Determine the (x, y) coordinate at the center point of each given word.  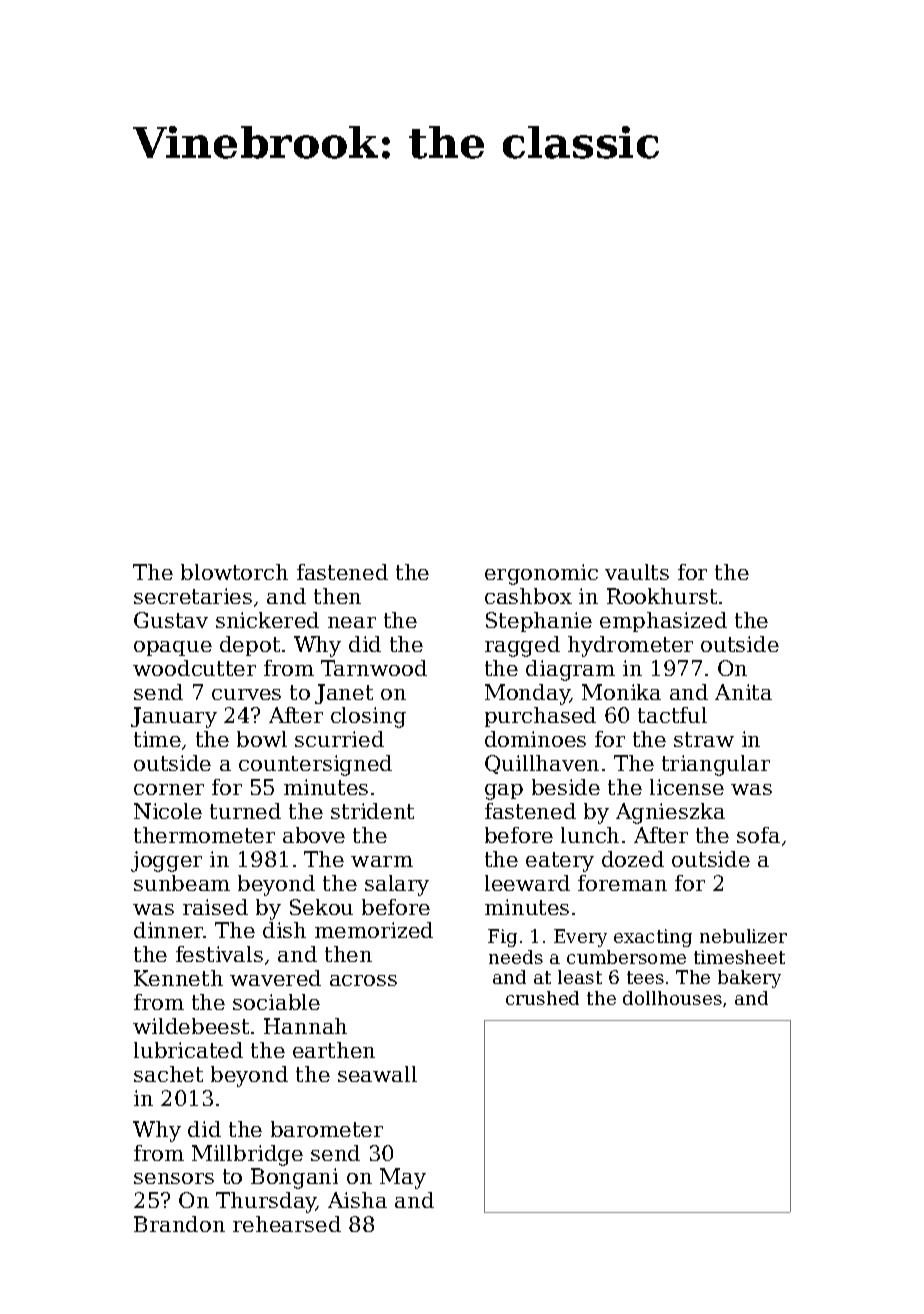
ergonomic (541, 574)
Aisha (357, 1200)
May (403, 1178)
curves (246, 694)
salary (397, 885)
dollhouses (672, 998)
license (687, 787)
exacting (653, 938)
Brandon (179, 1224)
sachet (168, 1074)
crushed (542, 998)
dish (284, 930)
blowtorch (234, 572)
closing (368, 717)
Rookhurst (662, 596)
